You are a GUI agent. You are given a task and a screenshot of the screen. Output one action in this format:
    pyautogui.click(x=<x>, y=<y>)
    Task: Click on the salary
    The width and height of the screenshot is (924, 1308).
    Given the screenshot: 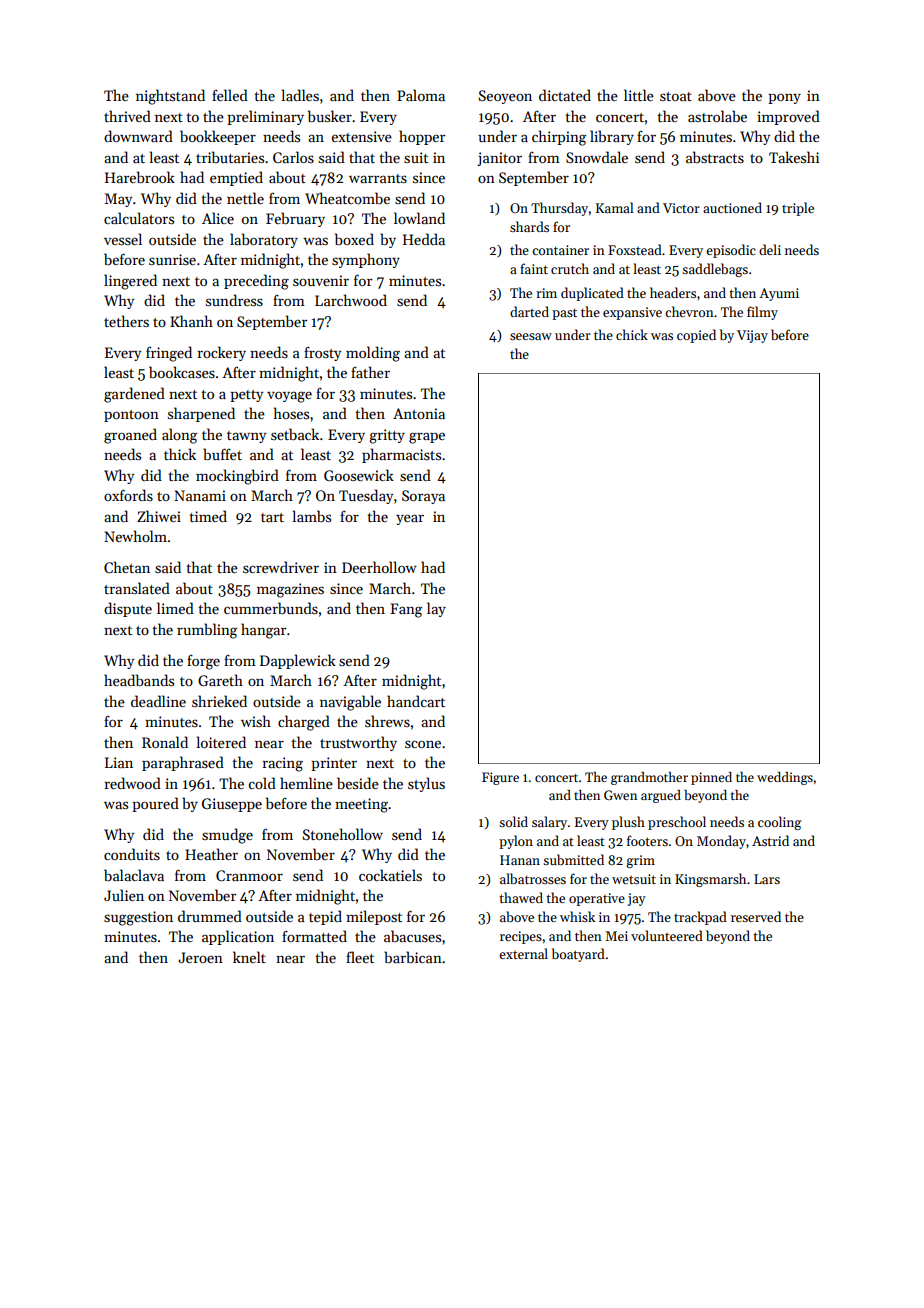 What is the action you would take?
    pyautogui.click(x=549, y=823)
